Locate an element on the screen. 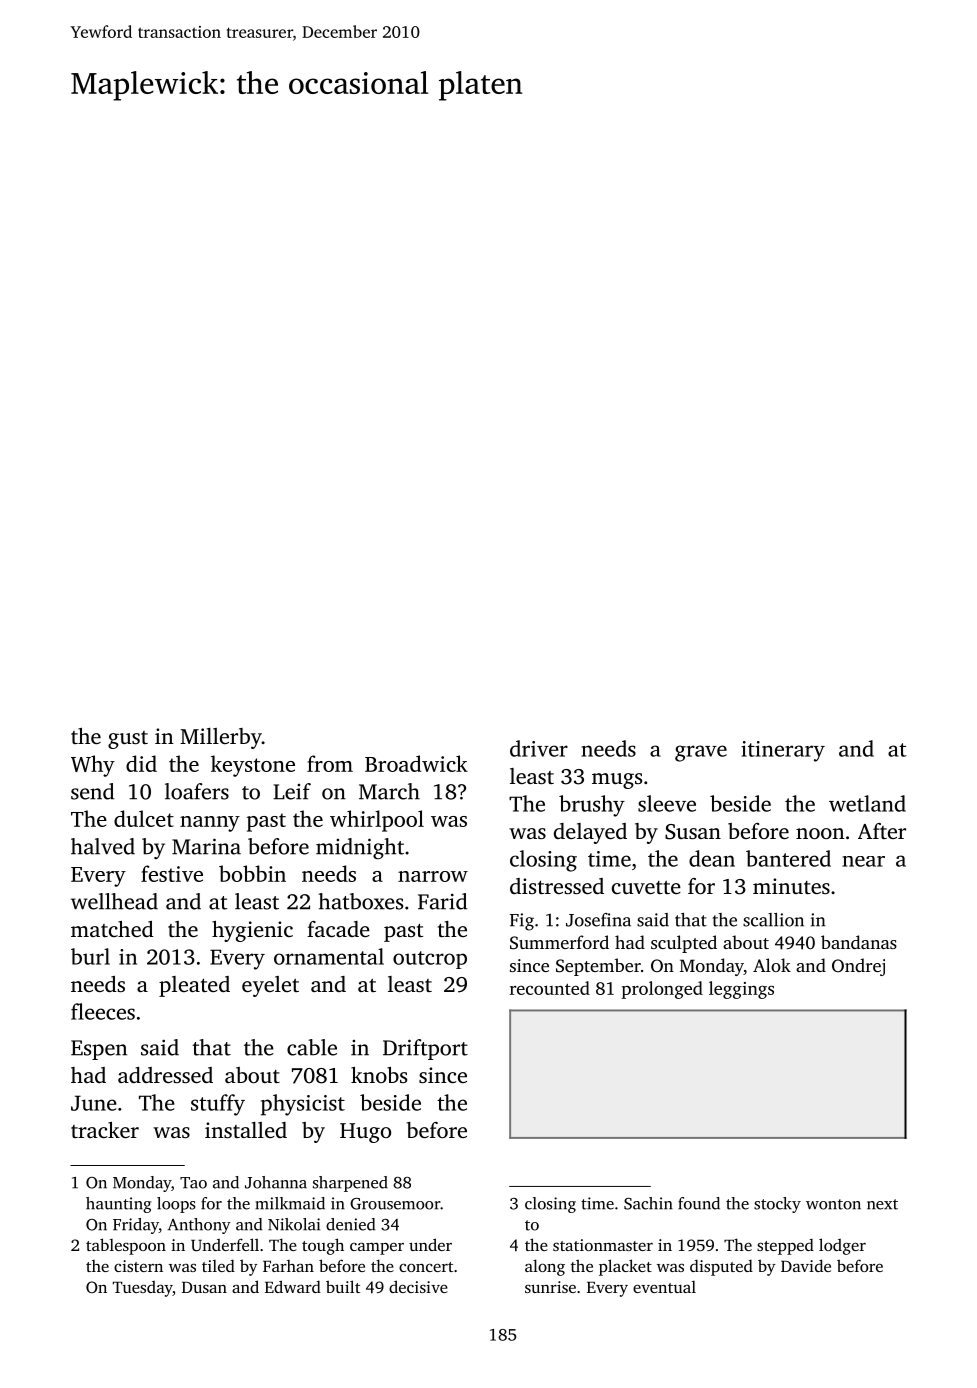 This screenshot has width=977, height=1388. itinerary is located at coordinates (783, 751).
